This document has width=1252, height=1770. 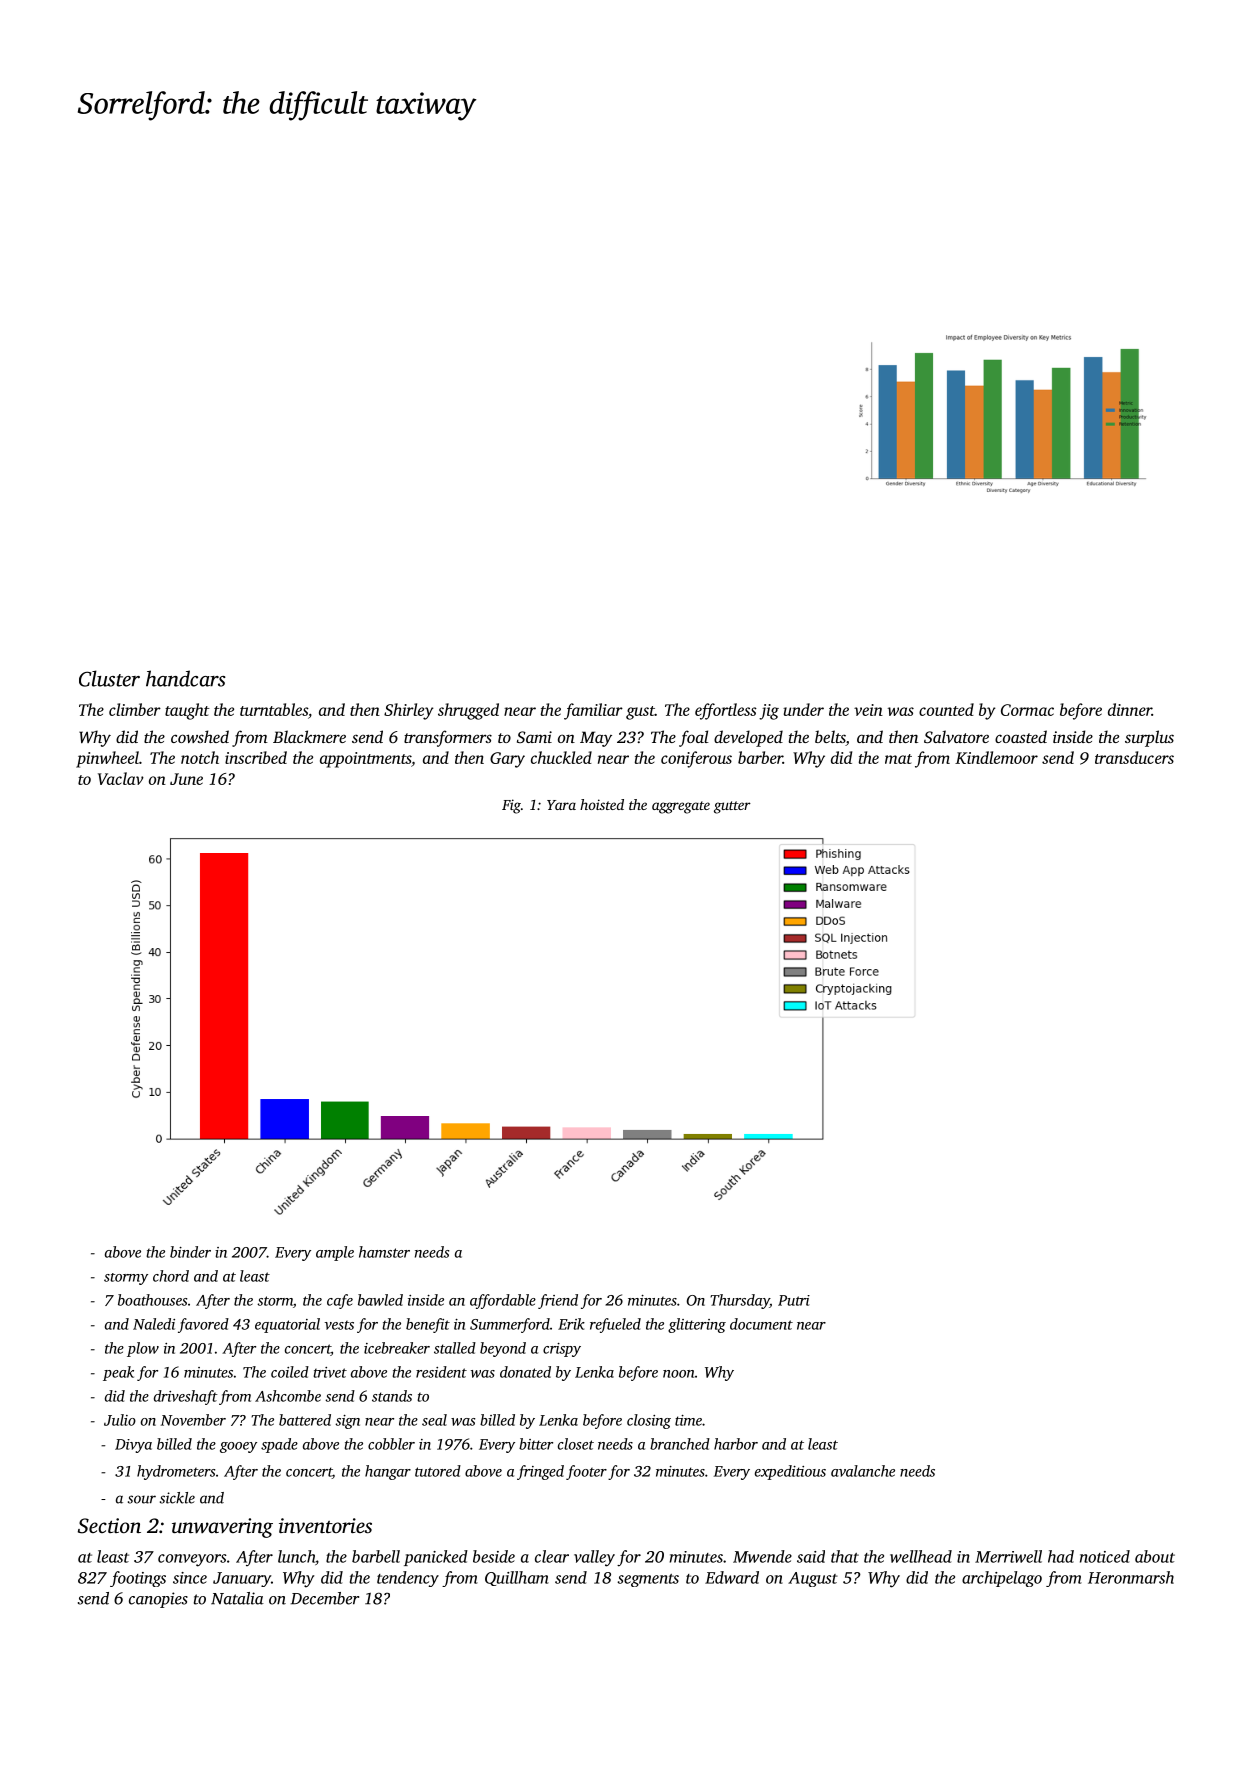 What do you see at coordinates (868, 710) in the document?
I see `vein` at bounding box center [868, 710].
